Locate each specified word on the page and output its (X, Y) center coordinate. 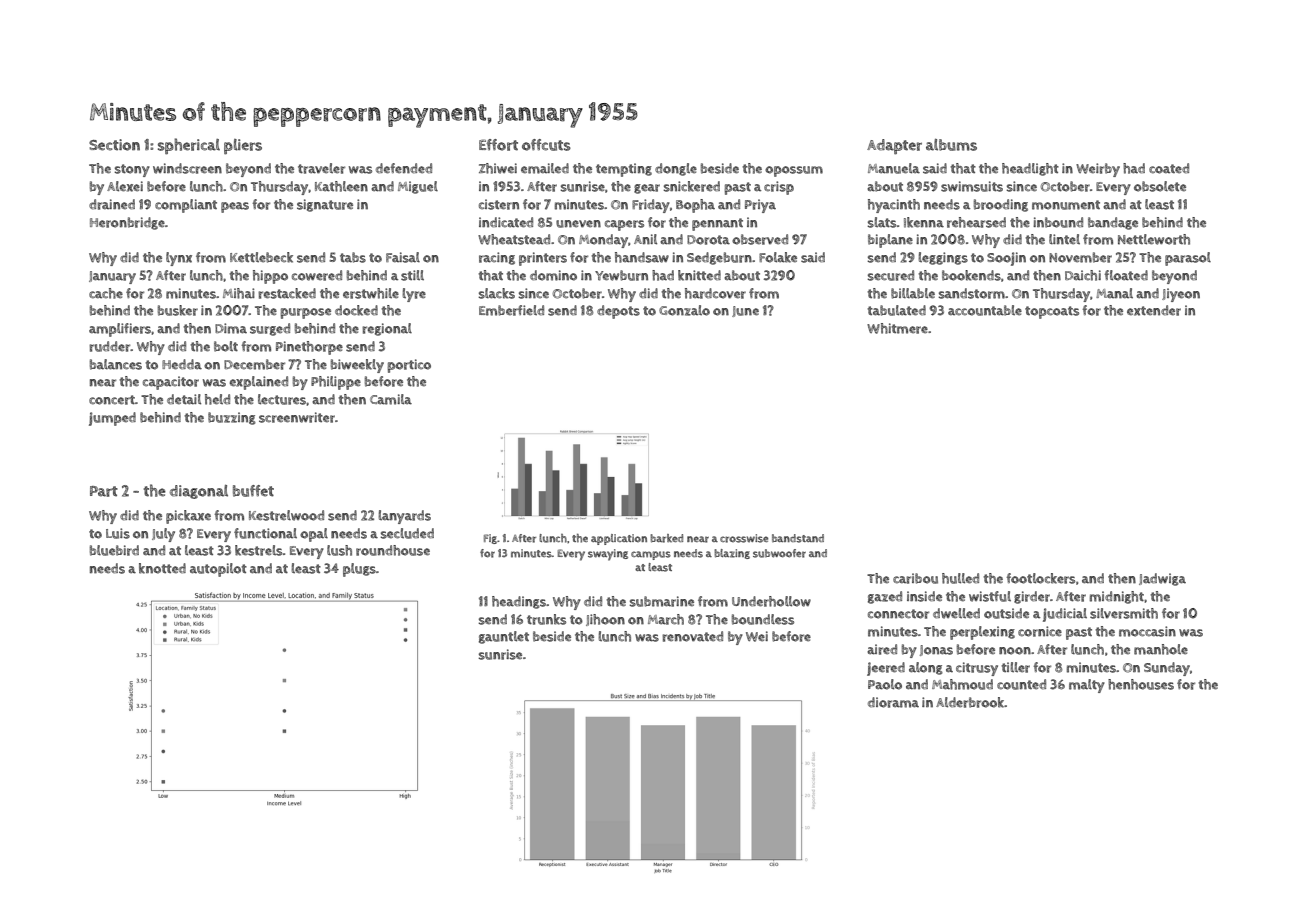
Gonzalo (684, 310)
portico (409, 366)
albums (951, 145)
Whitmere (897, 328)
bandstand (798, 538)
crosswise (744, 538)
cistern (499, 204)
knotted (162, 568)
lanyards (404, 517)
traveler (321, 168)
